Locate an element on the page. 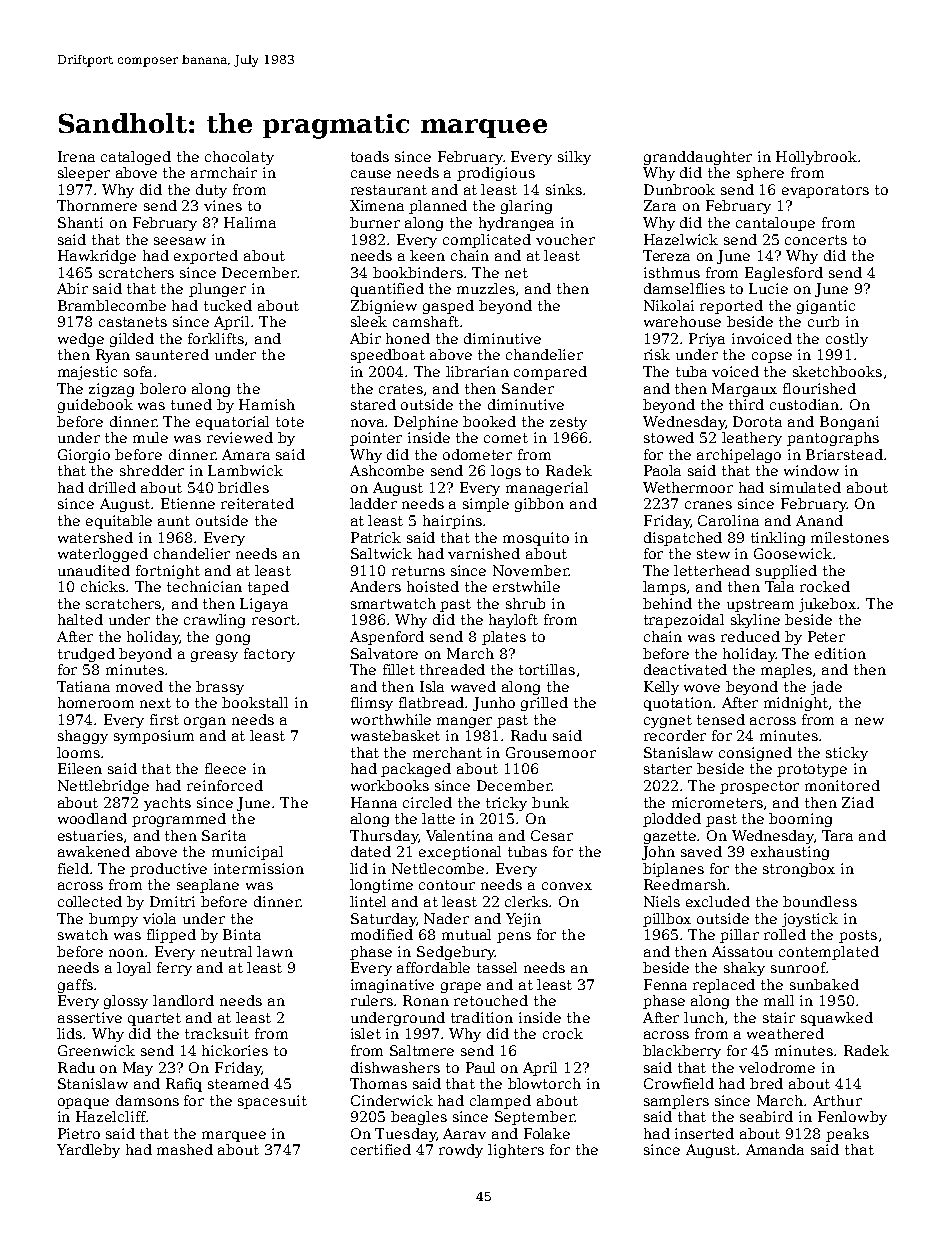  jukebox is located at coordinates (827, 605).
